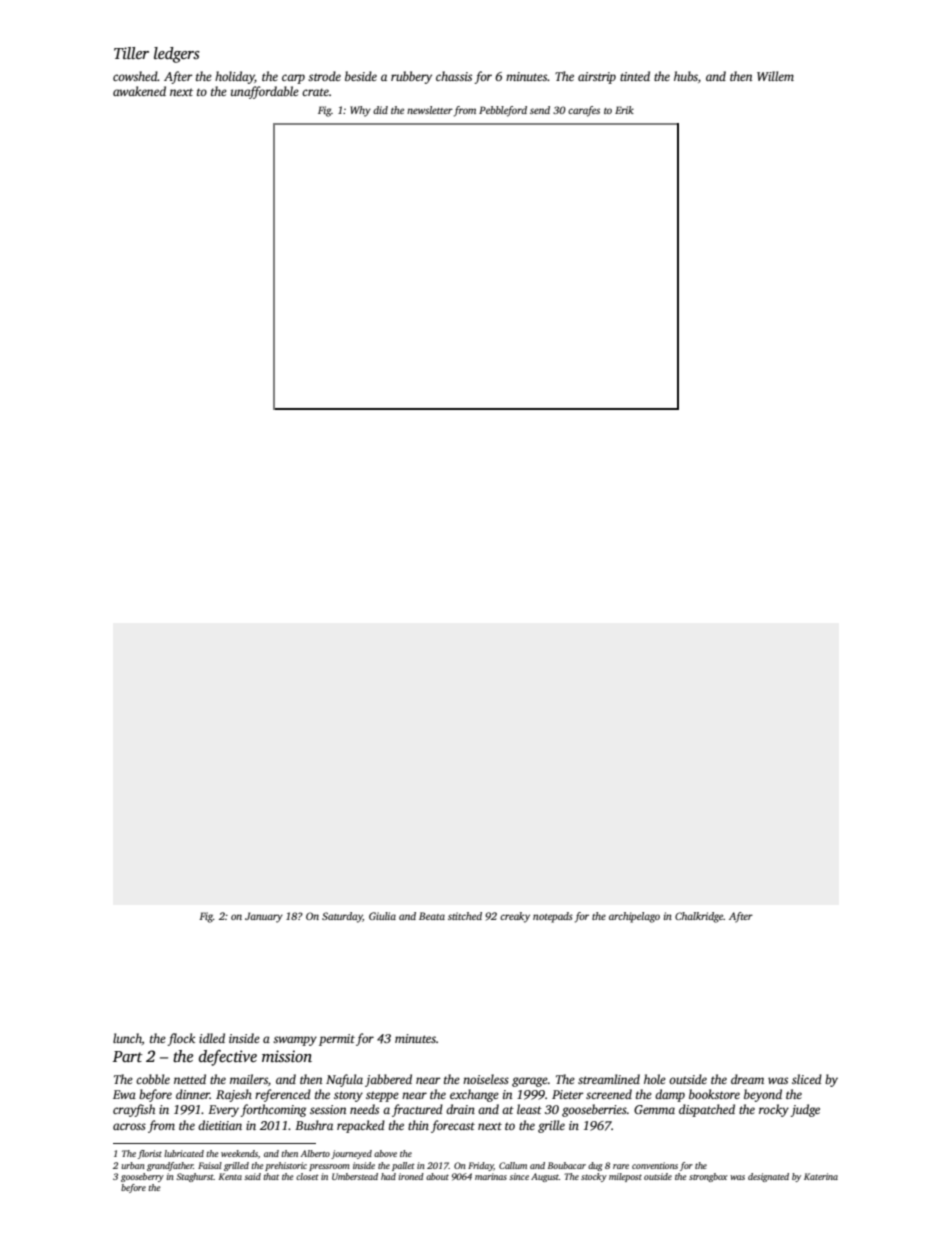 The height and width of the screenshot is (1233, 952). I want to click on grandfather, so click(170, 1166).
